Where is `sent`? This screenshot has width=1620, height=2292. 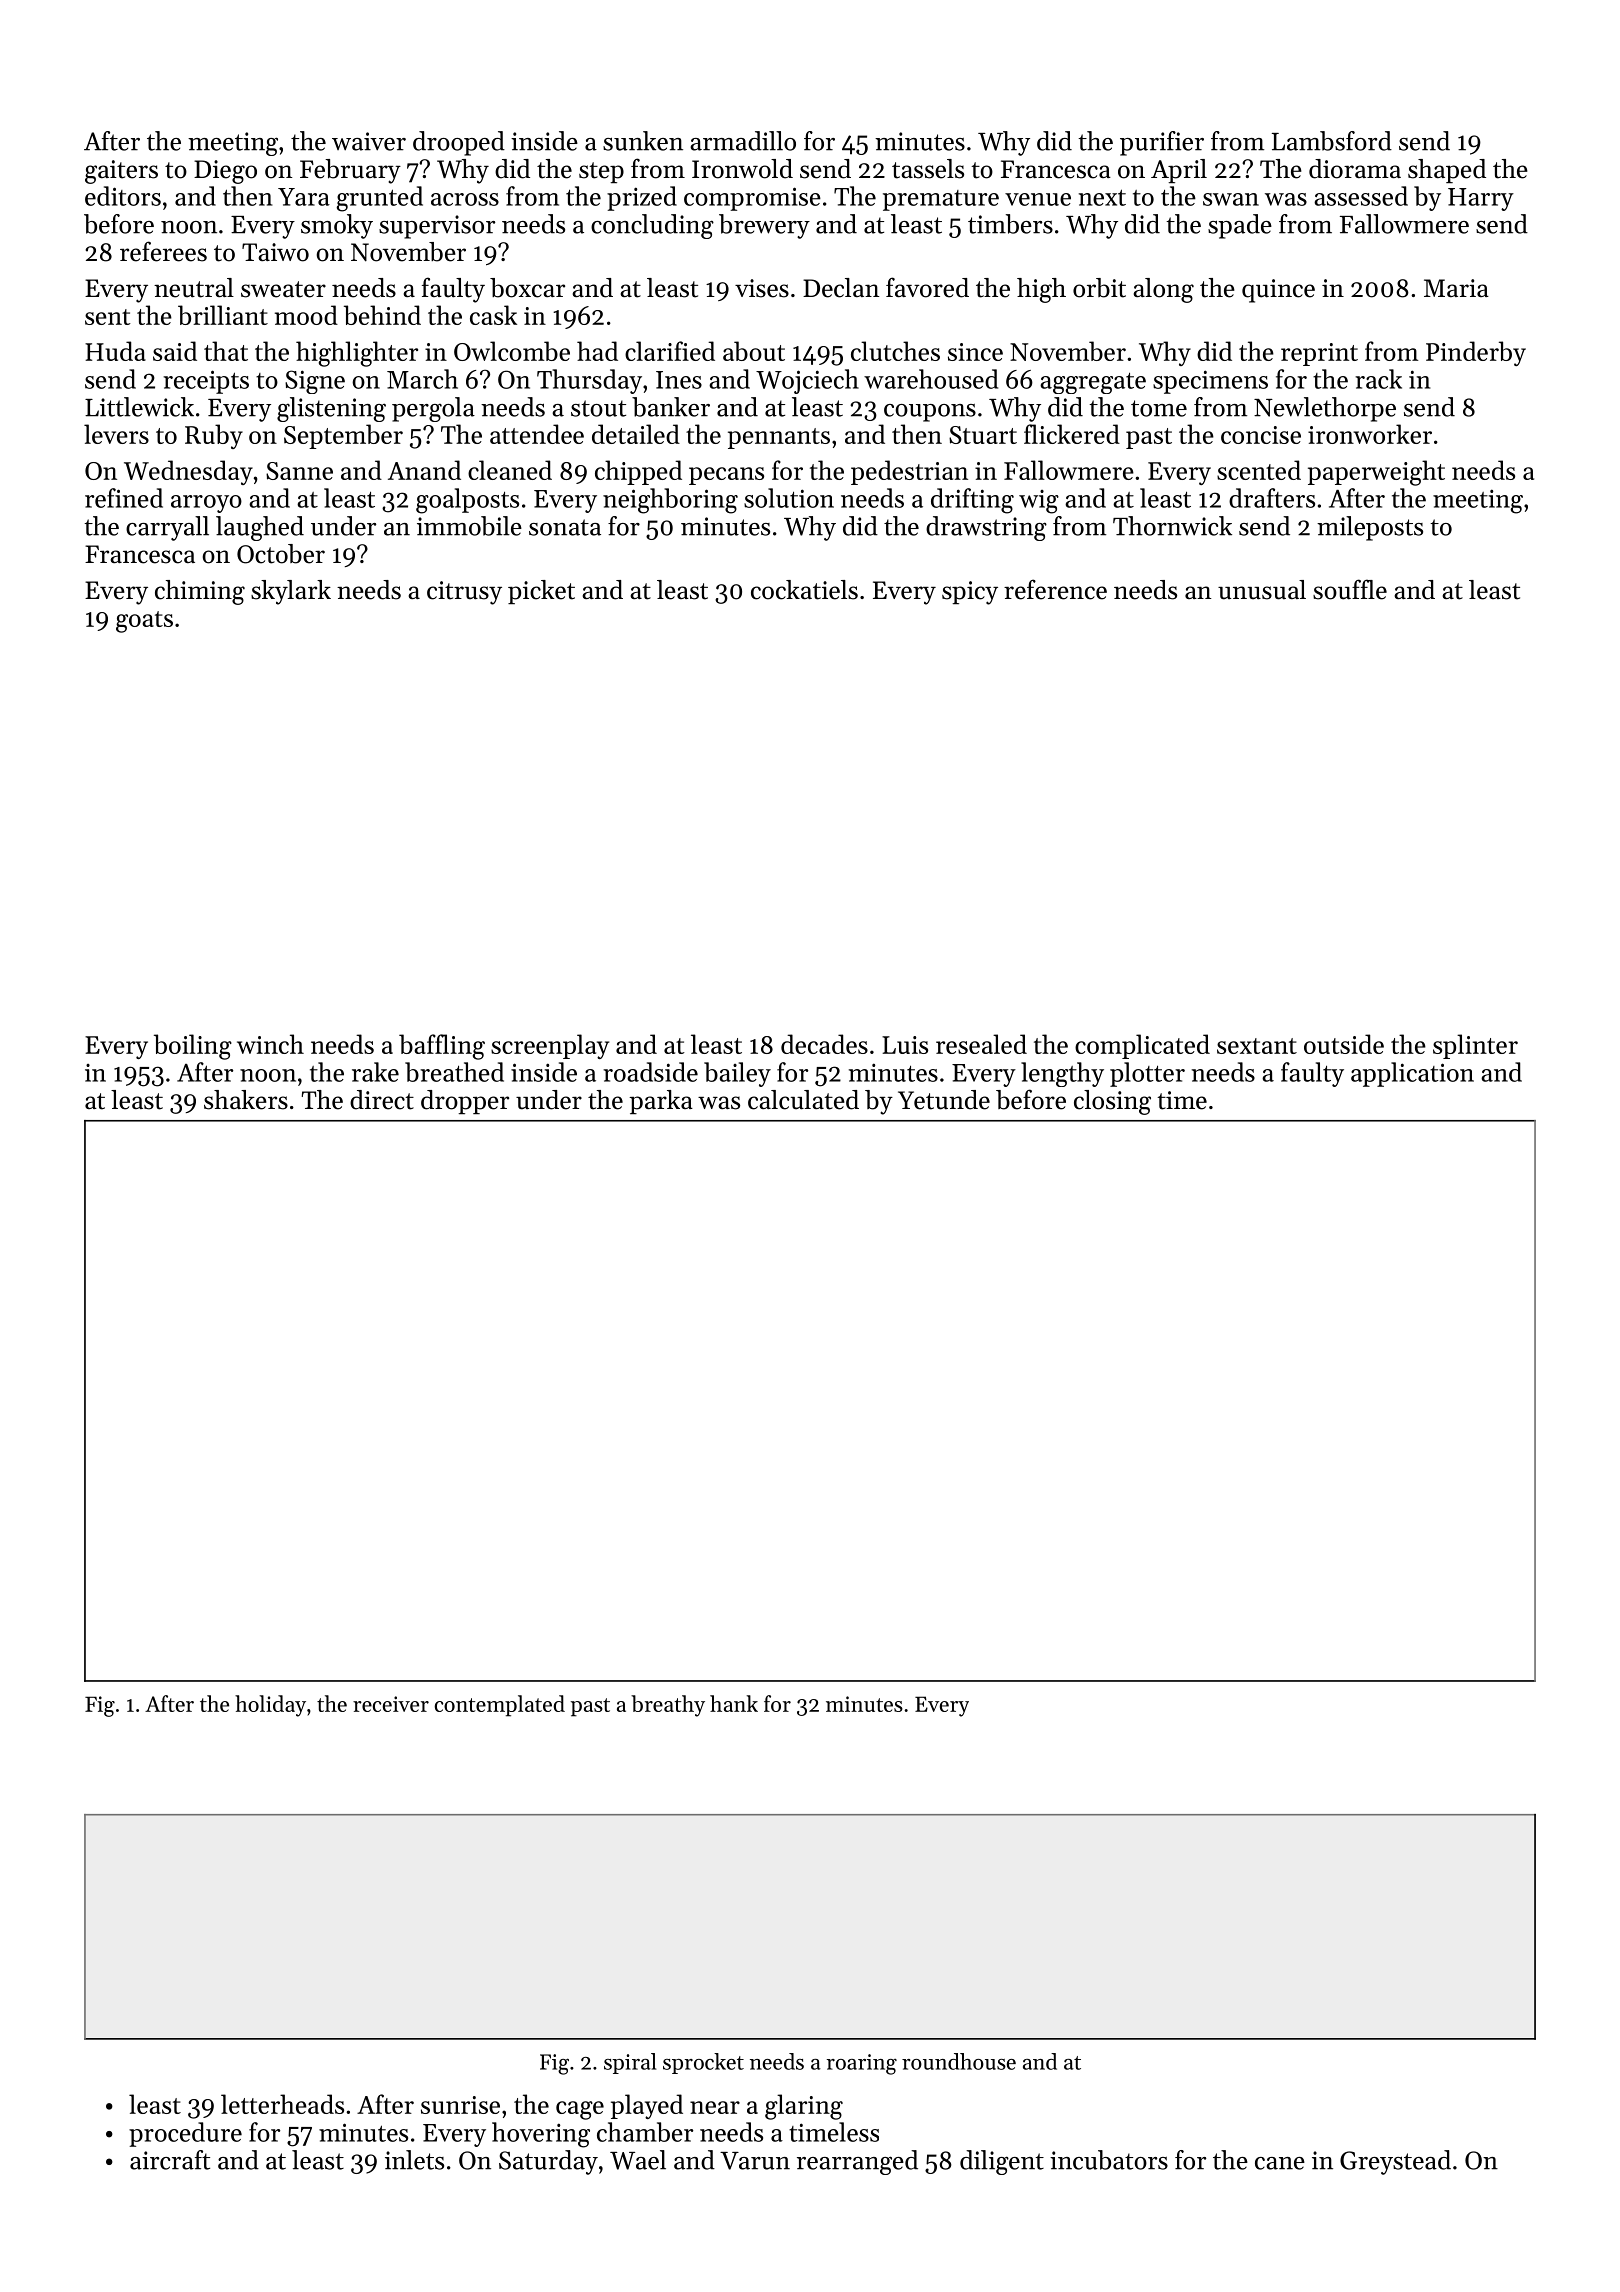
sent is located at coordinates (108, 317).
